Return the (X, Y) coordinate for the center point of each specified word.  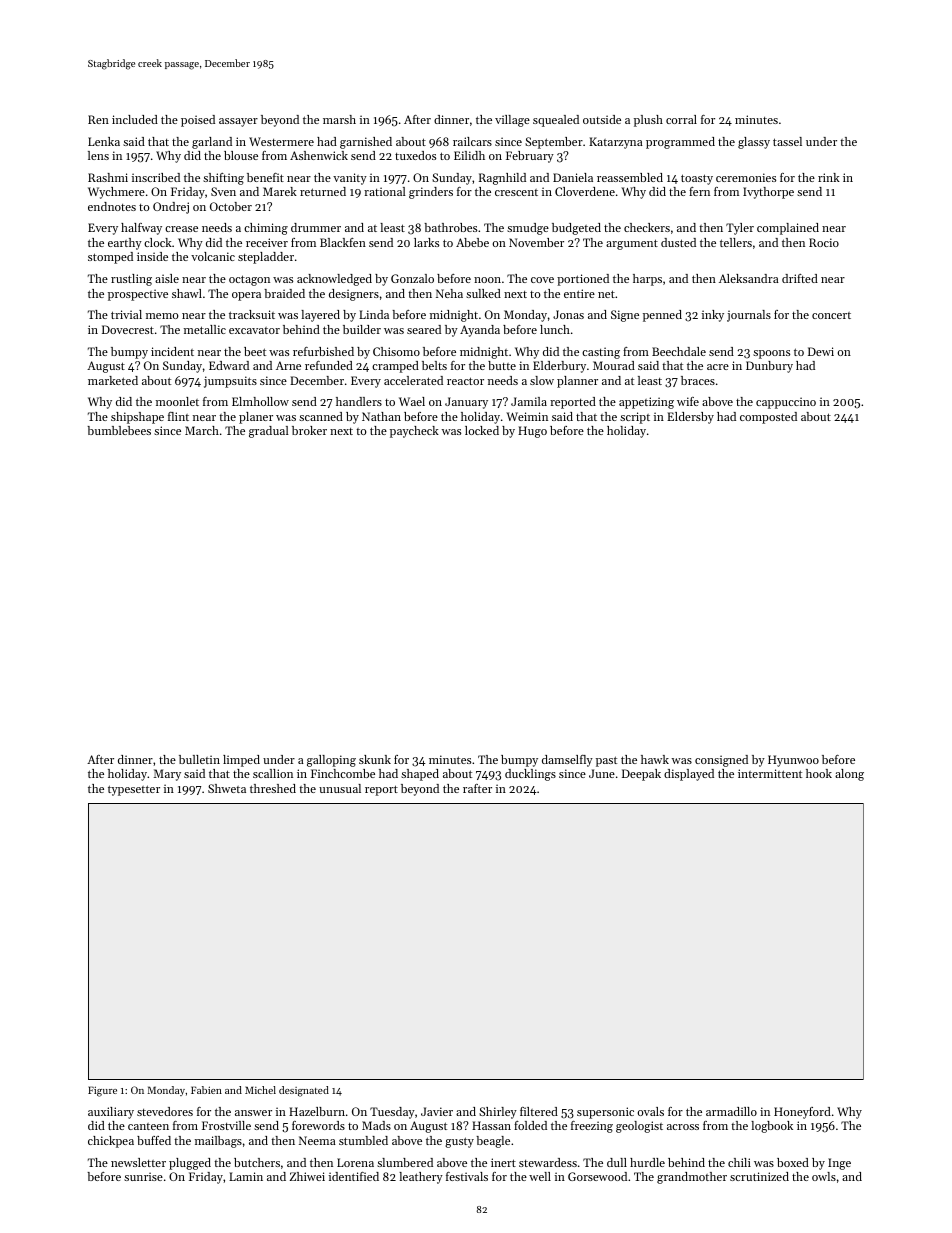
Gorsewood (597, 1176)
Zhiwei (307, 1176)
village (512, 121)
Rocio (824, 242)
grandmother (692, 1178)
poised (198, 121)
